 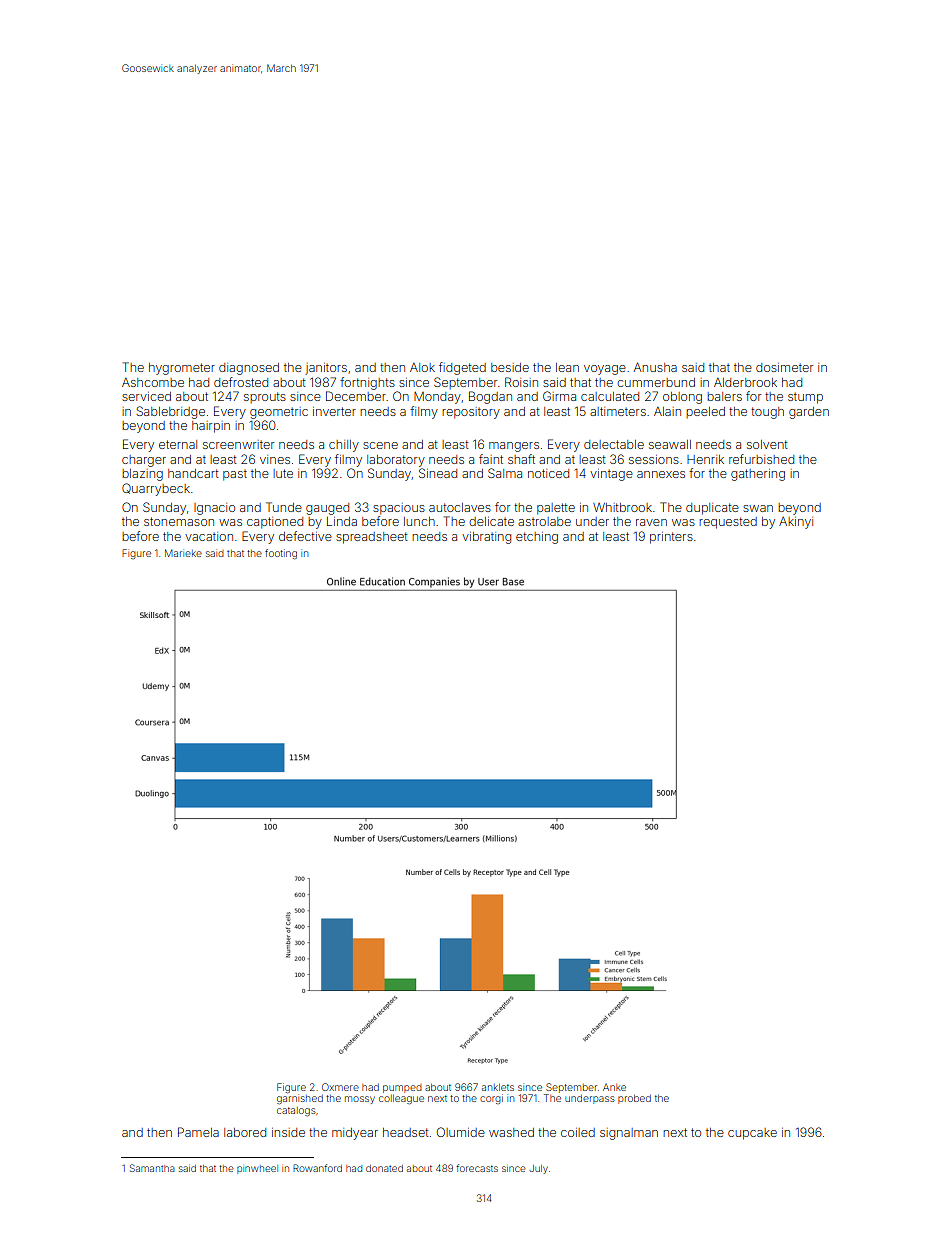 I want to click on captioned, so click(x=275, y=523).
